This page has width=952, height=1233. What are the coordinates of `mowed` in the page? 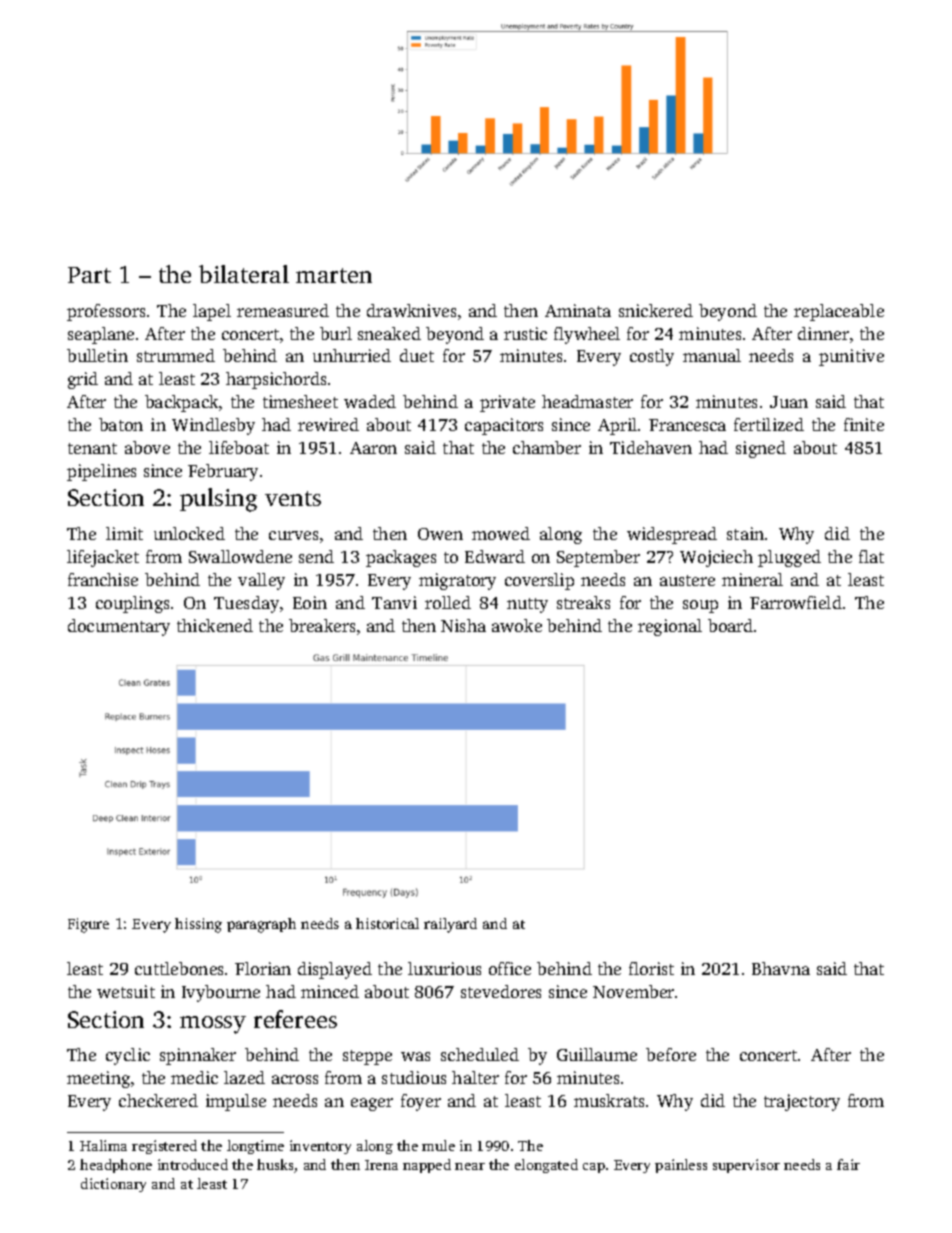 It's located at (501, 533).
